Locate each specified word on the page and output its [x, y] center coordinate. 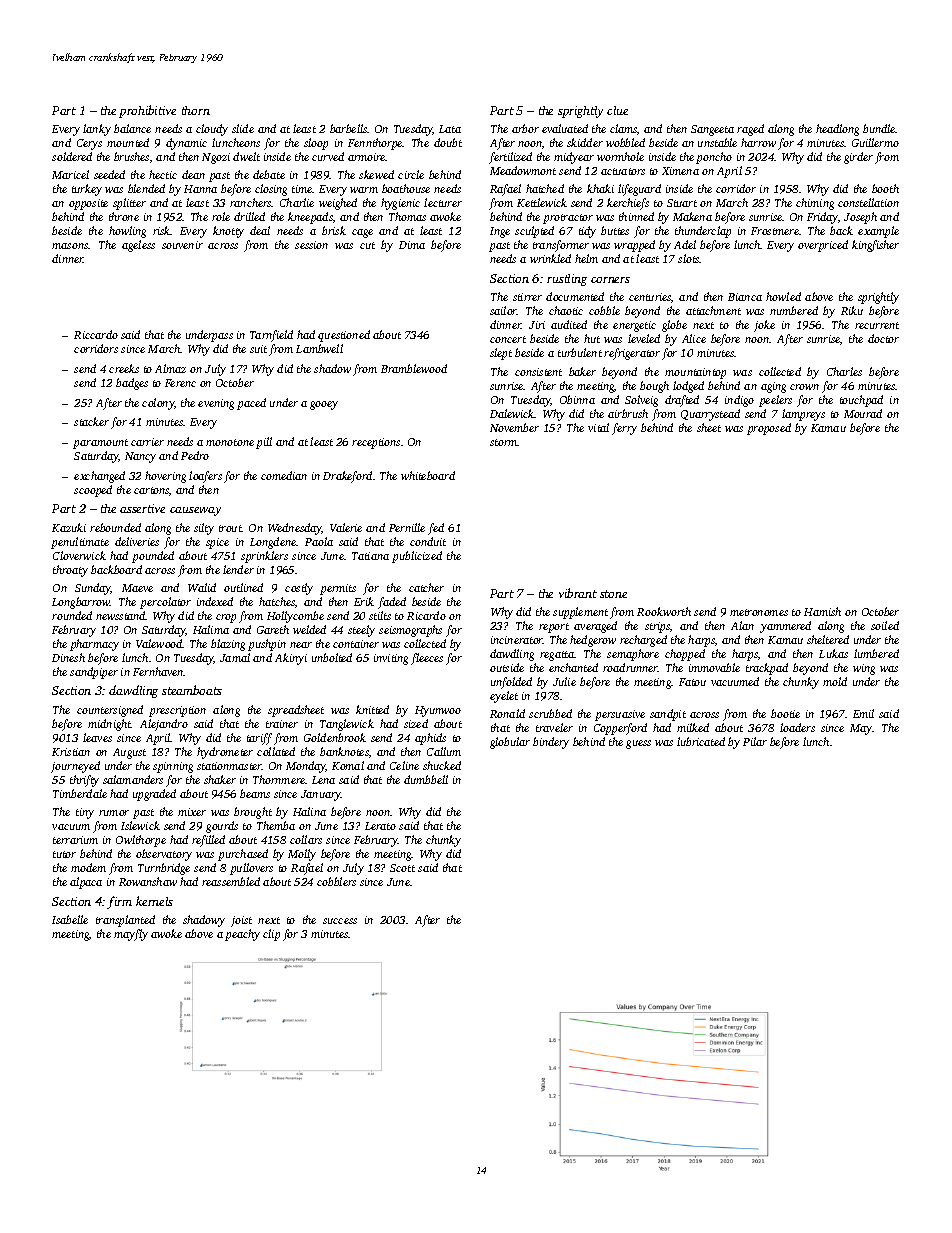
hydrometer [225, 753]
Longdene [273, 543]
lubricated [701, 741]
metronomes [759, 612]
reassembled [231, 881]
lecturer [443, 202]
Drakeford [347, 477]
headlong [837, 130]
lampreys [803, 415]
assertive [142, 508]
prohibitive [147, 111]
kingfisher [875, 246]
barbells [349, 128]
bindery [551, 743]
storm [504, 442]
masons [70, 246]
